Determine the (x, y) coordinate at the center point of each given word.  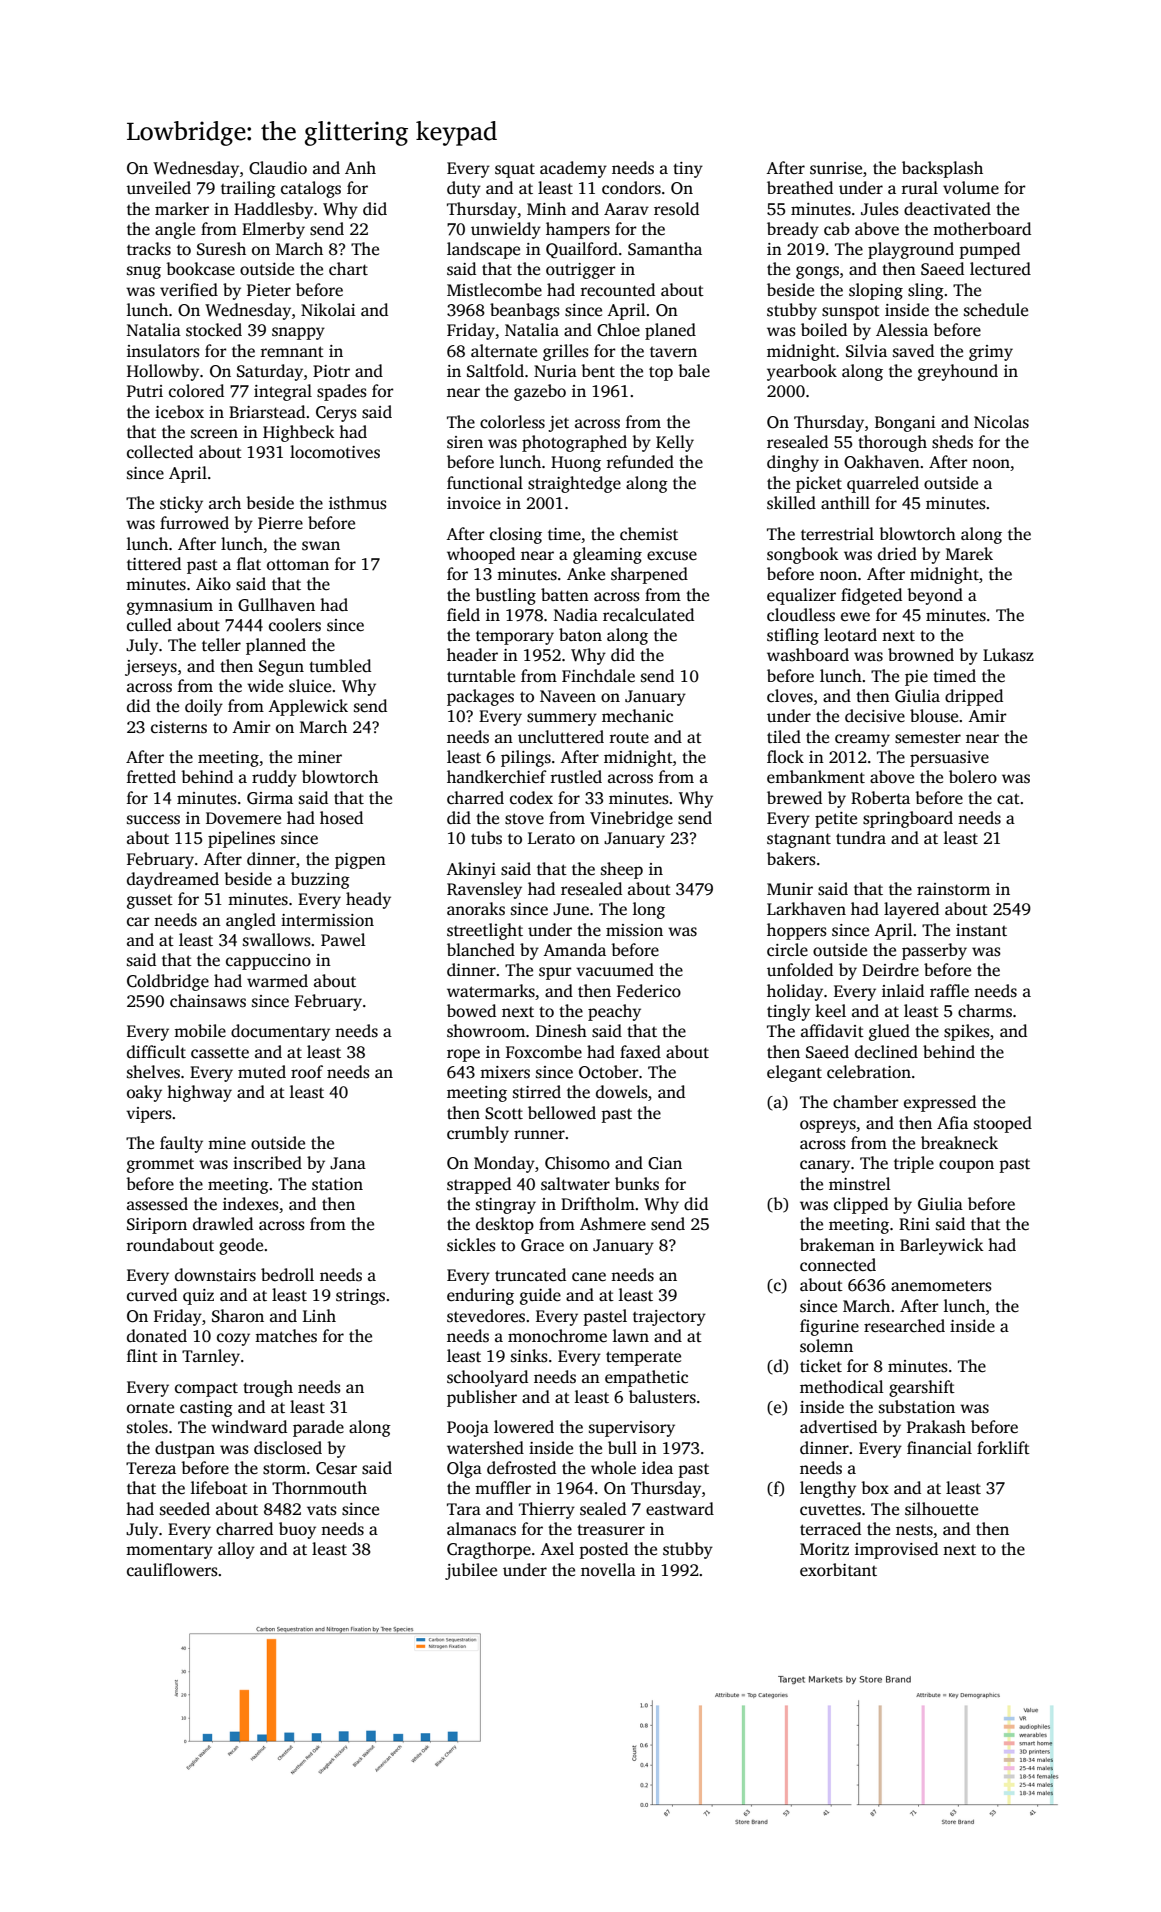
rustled (576, 777)
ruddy (274, 778)
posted (603, 1550)
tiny (688, 170)
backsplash (942, 169)
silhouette (941, 1509)
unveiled (158, 188)
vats (322, 1510)
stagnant (799, 840)
